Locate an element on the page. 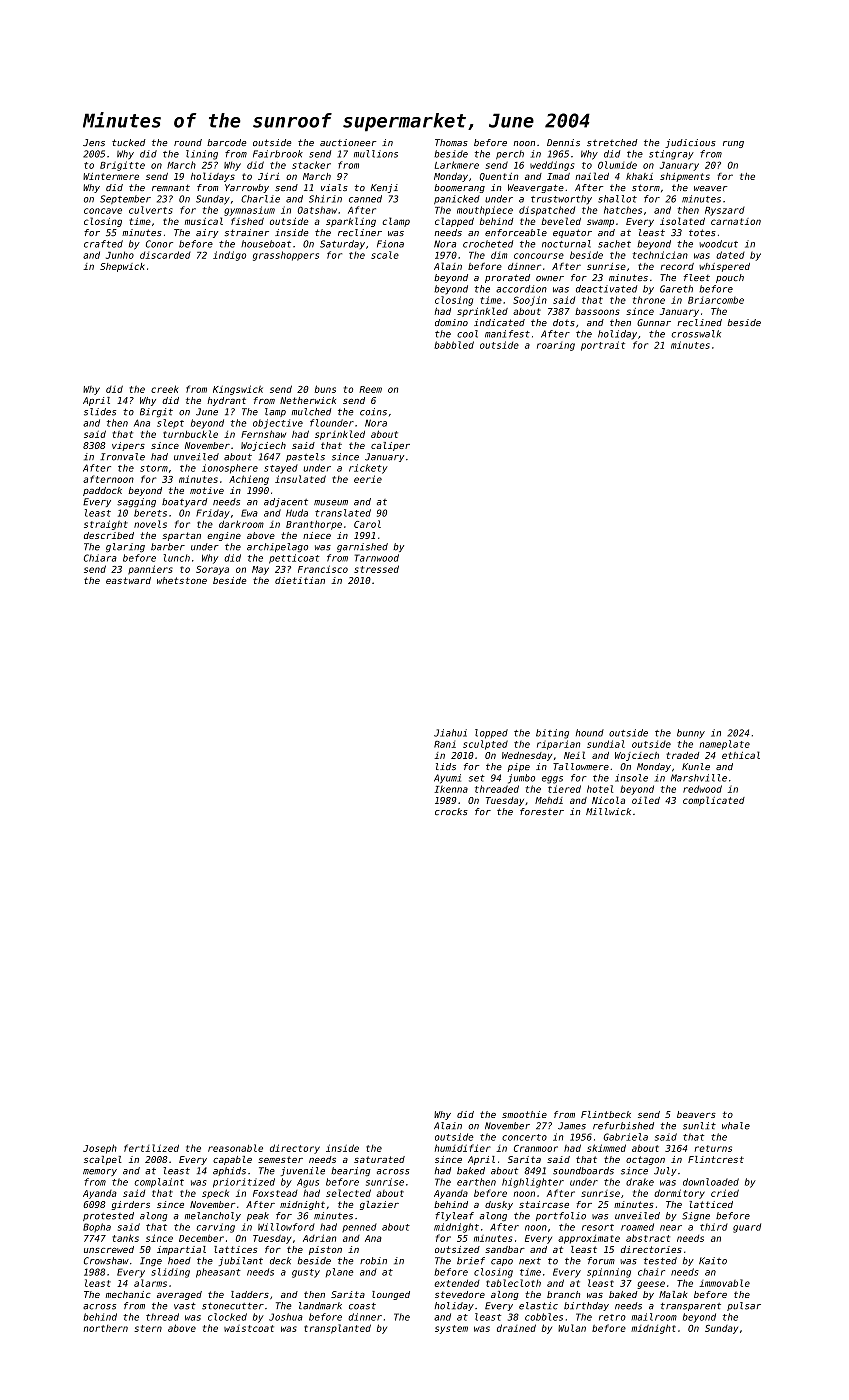 This document has height=1400, width=849. archipelago is located at coordinates (277, 547).
